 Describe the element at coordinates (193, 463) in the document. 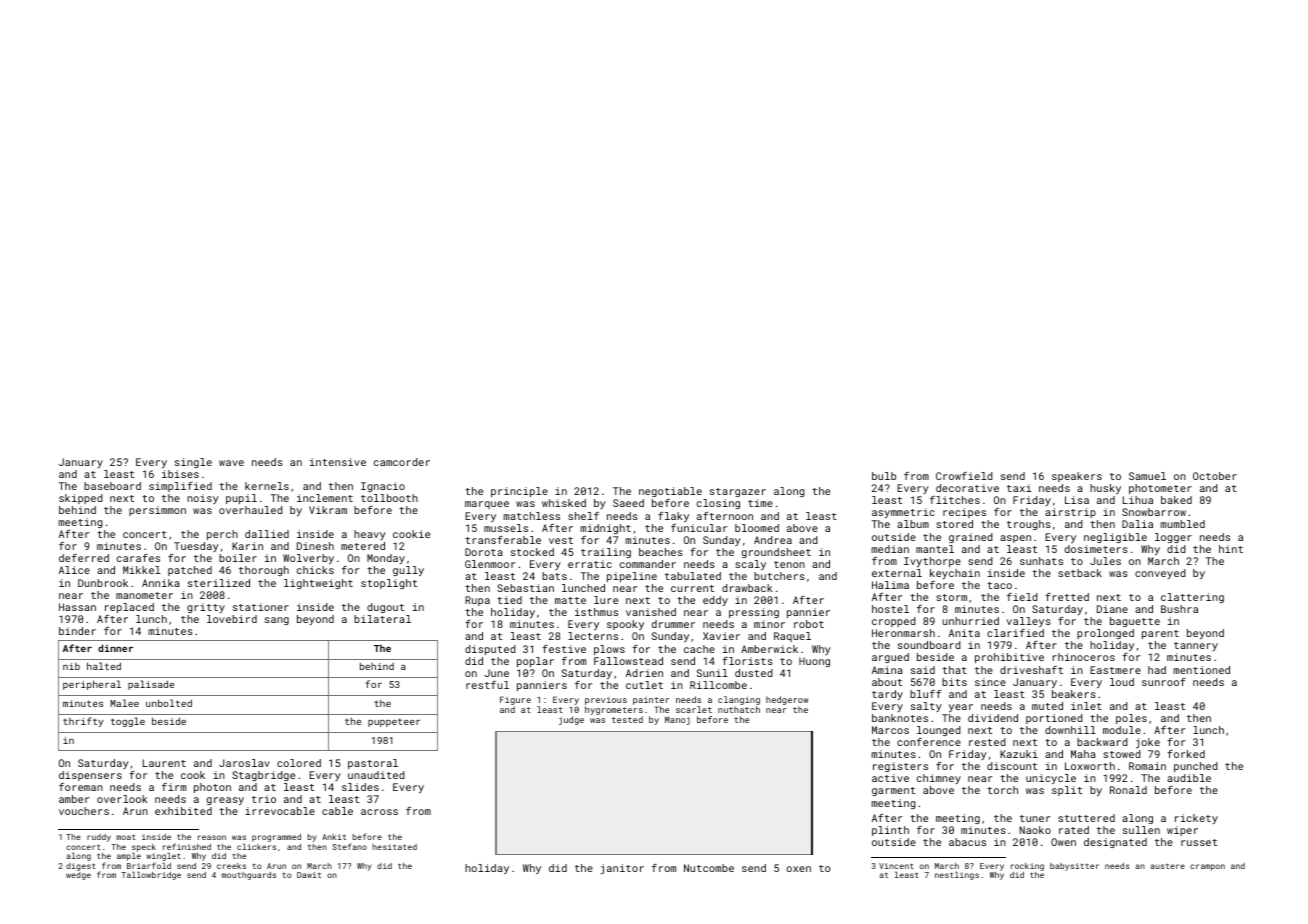

I see `single` at that location.
